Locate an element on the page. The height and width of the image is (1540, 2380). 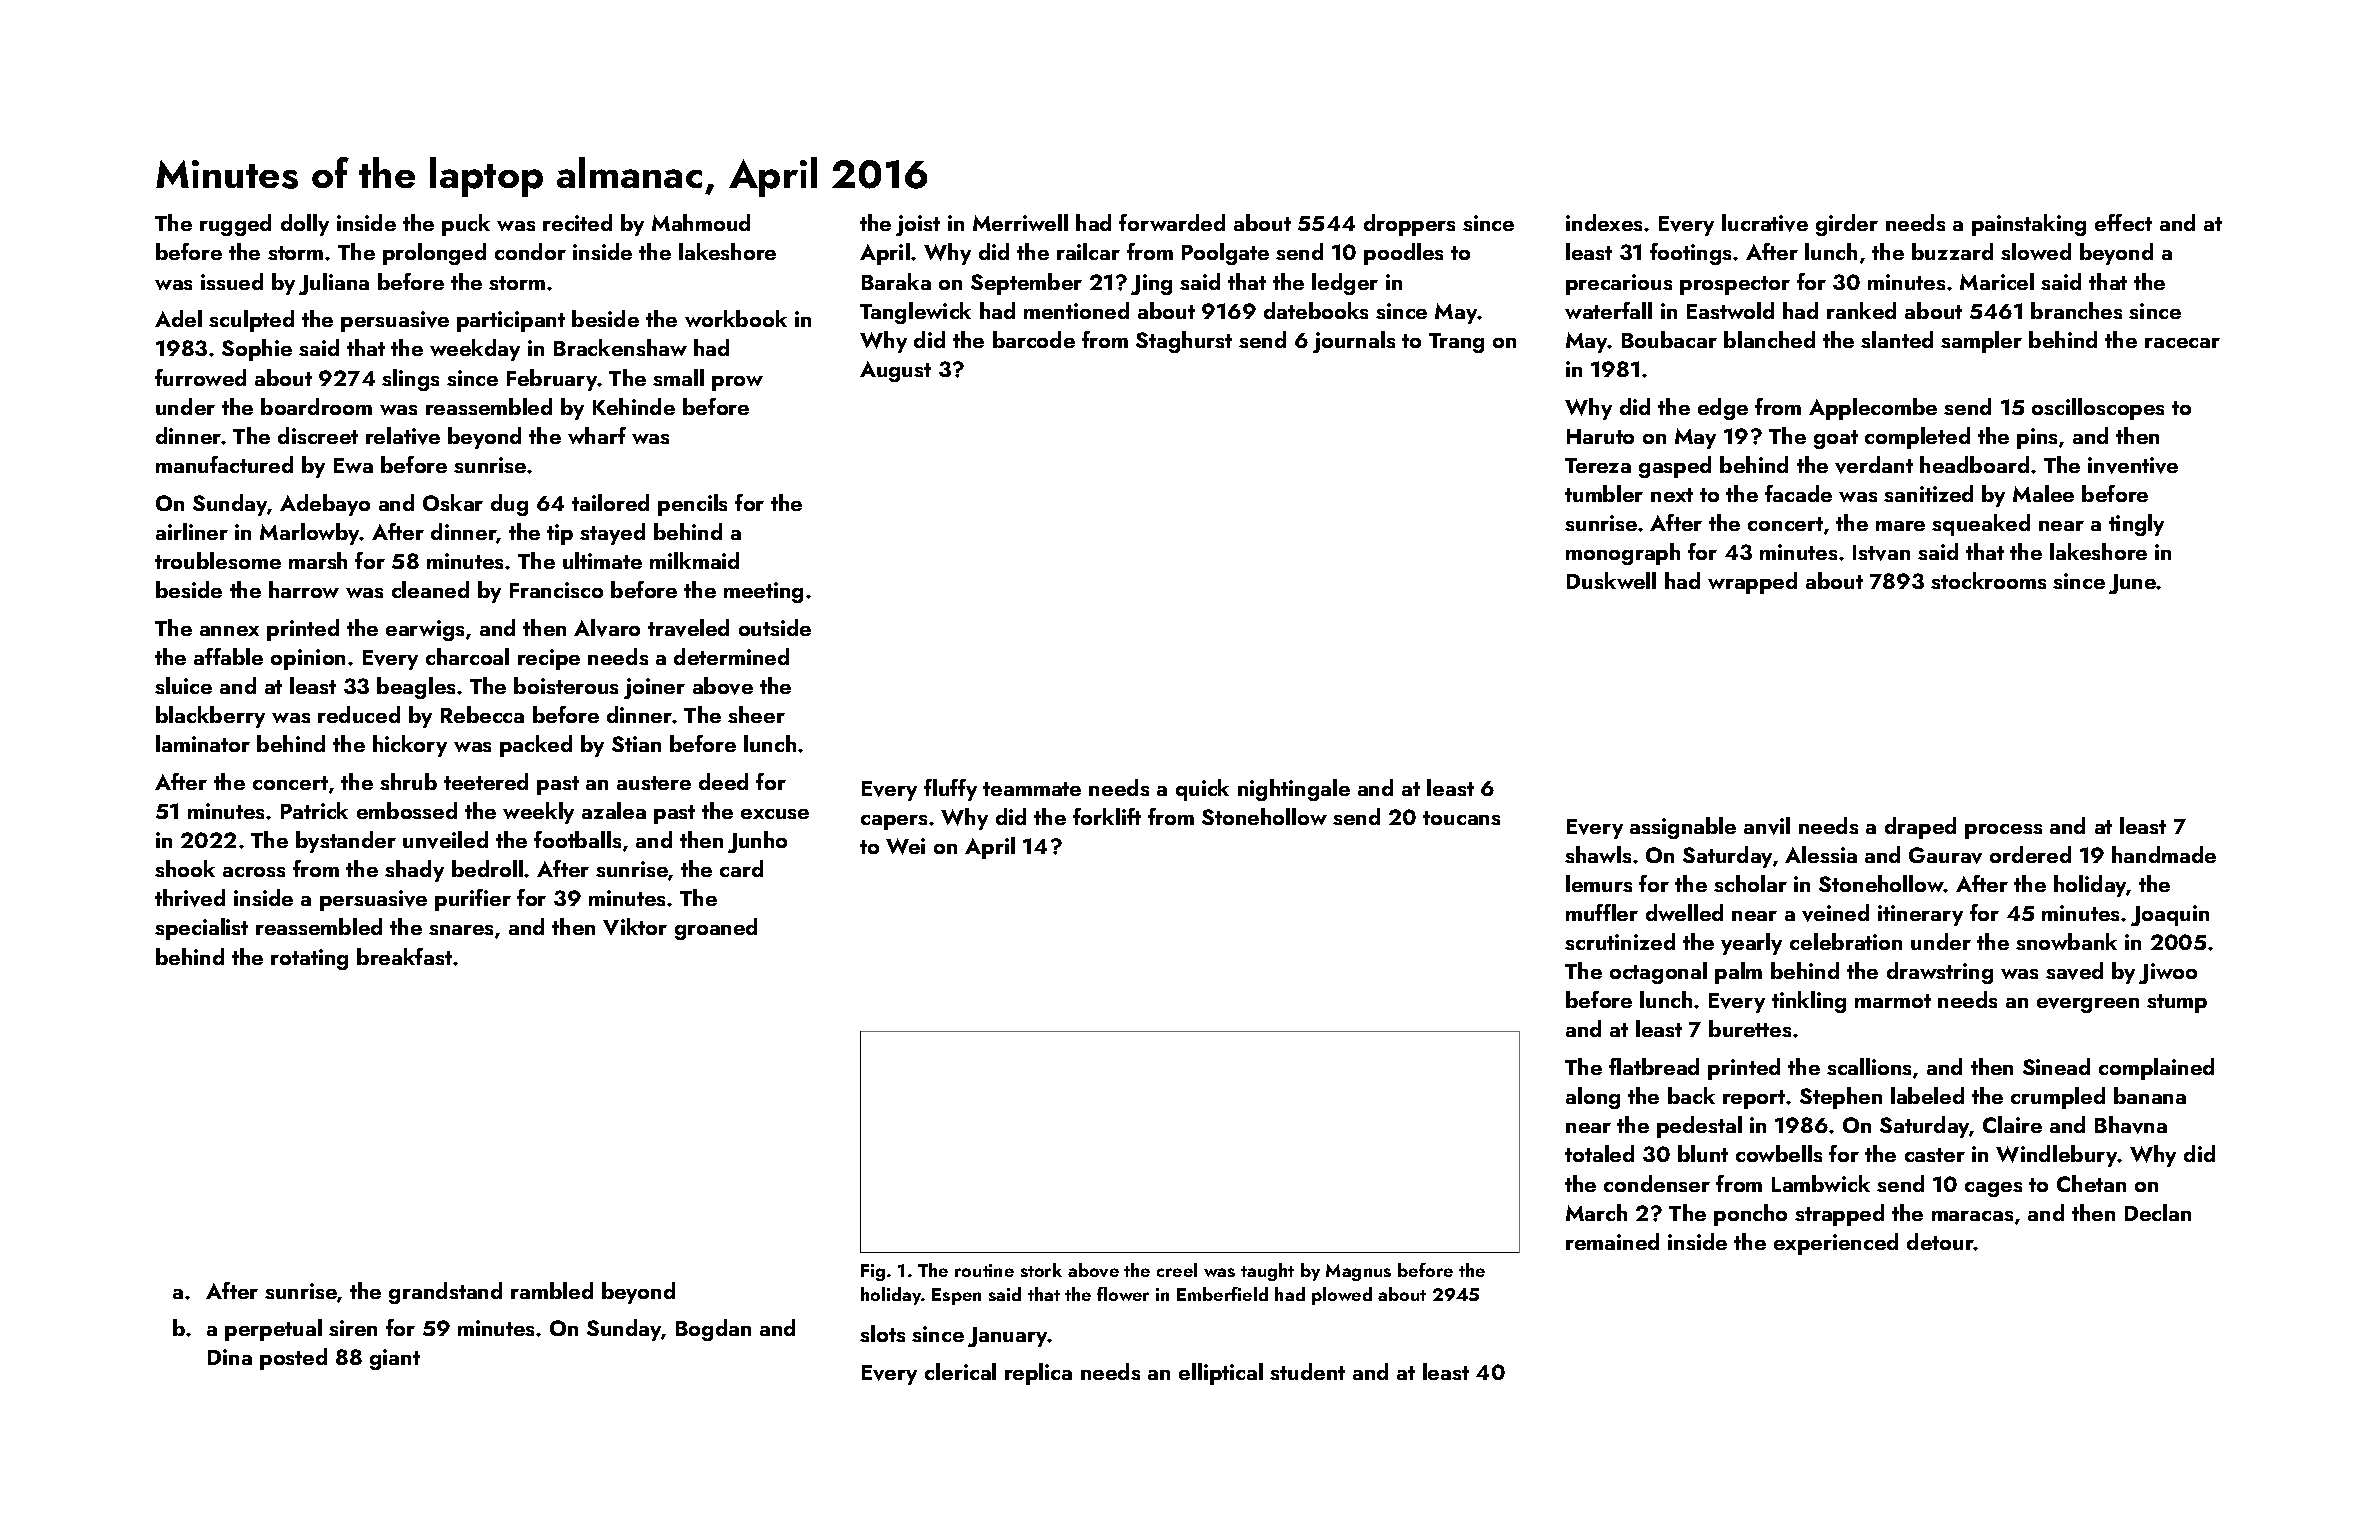
opinion is located at coordinates (308, 659).
